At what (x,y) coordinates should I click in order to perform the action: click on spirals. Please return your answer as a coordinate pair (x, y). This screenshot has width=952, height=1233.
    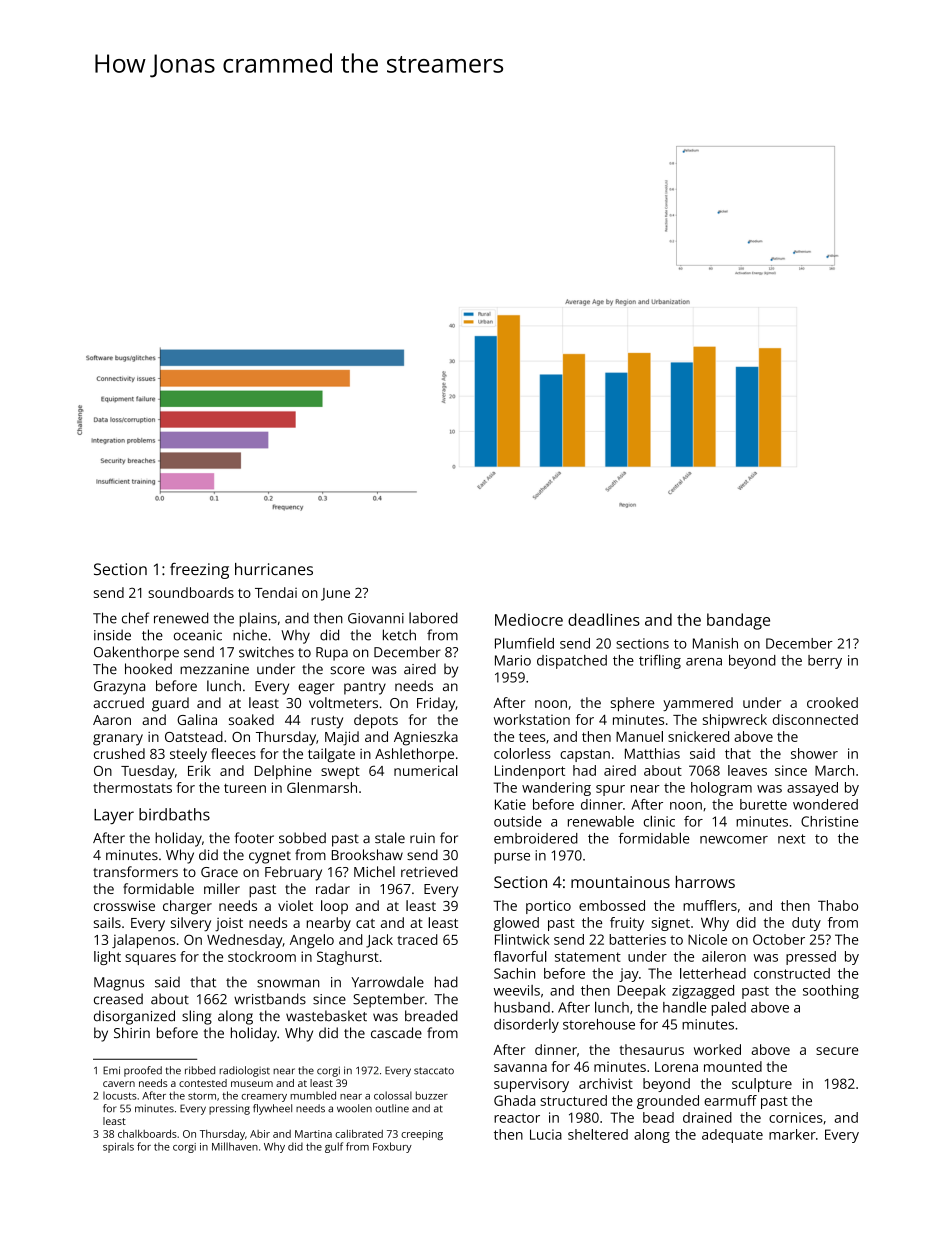
    Looking at the image, I should click on (118, 1148).
